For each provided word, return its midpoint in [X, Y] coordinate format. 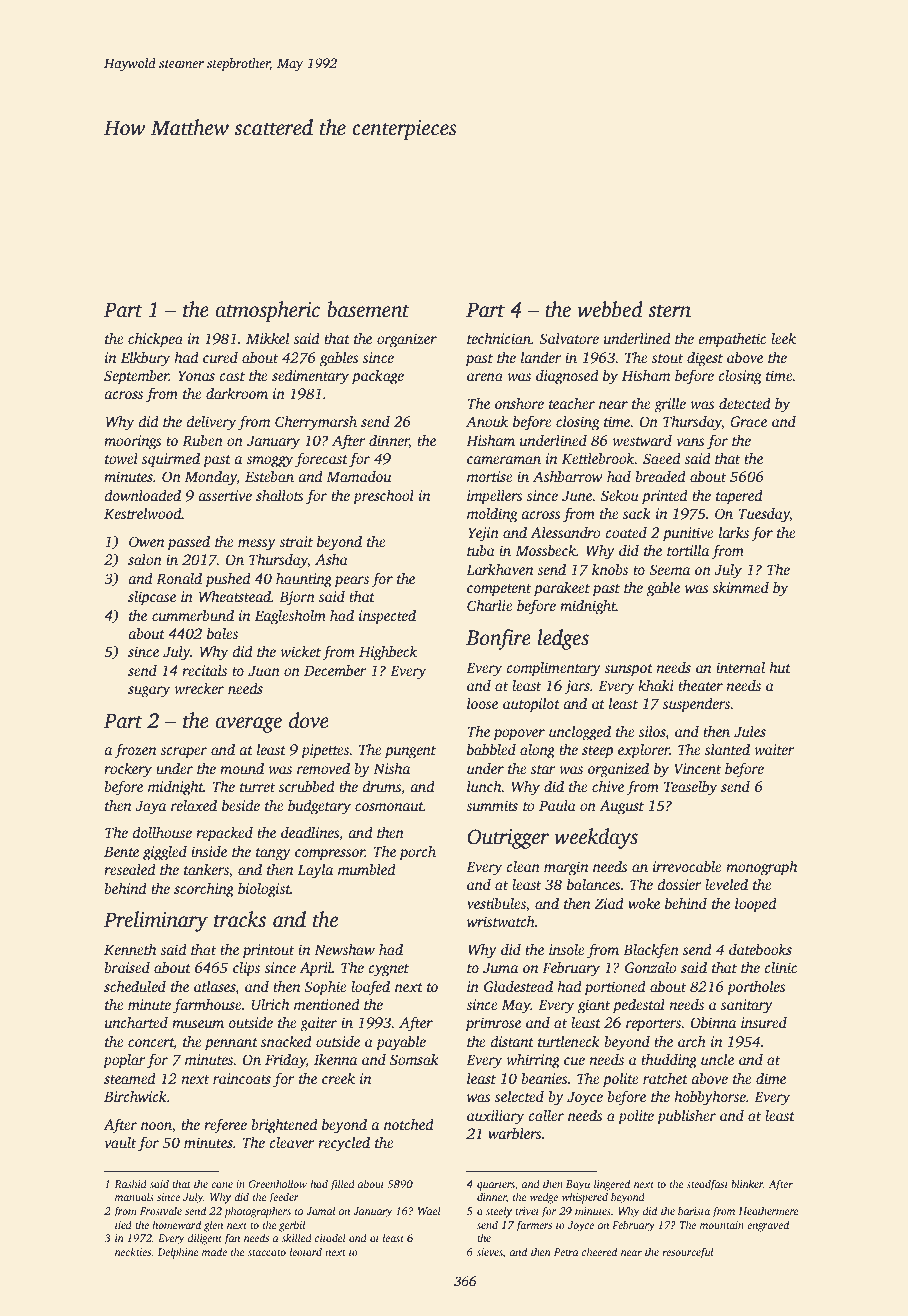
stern [669, 311]
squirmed [171, 460]
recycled [344, 1144]
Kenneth [130, 949]
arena [485, 377]
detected [745, 403]
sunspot [628, 670]
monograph [761, 868]
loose [482, 703]
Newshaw [344, 949]
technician [499, 338]
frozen [135, 751]
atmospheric [267, 311]
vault [120, 1142]
